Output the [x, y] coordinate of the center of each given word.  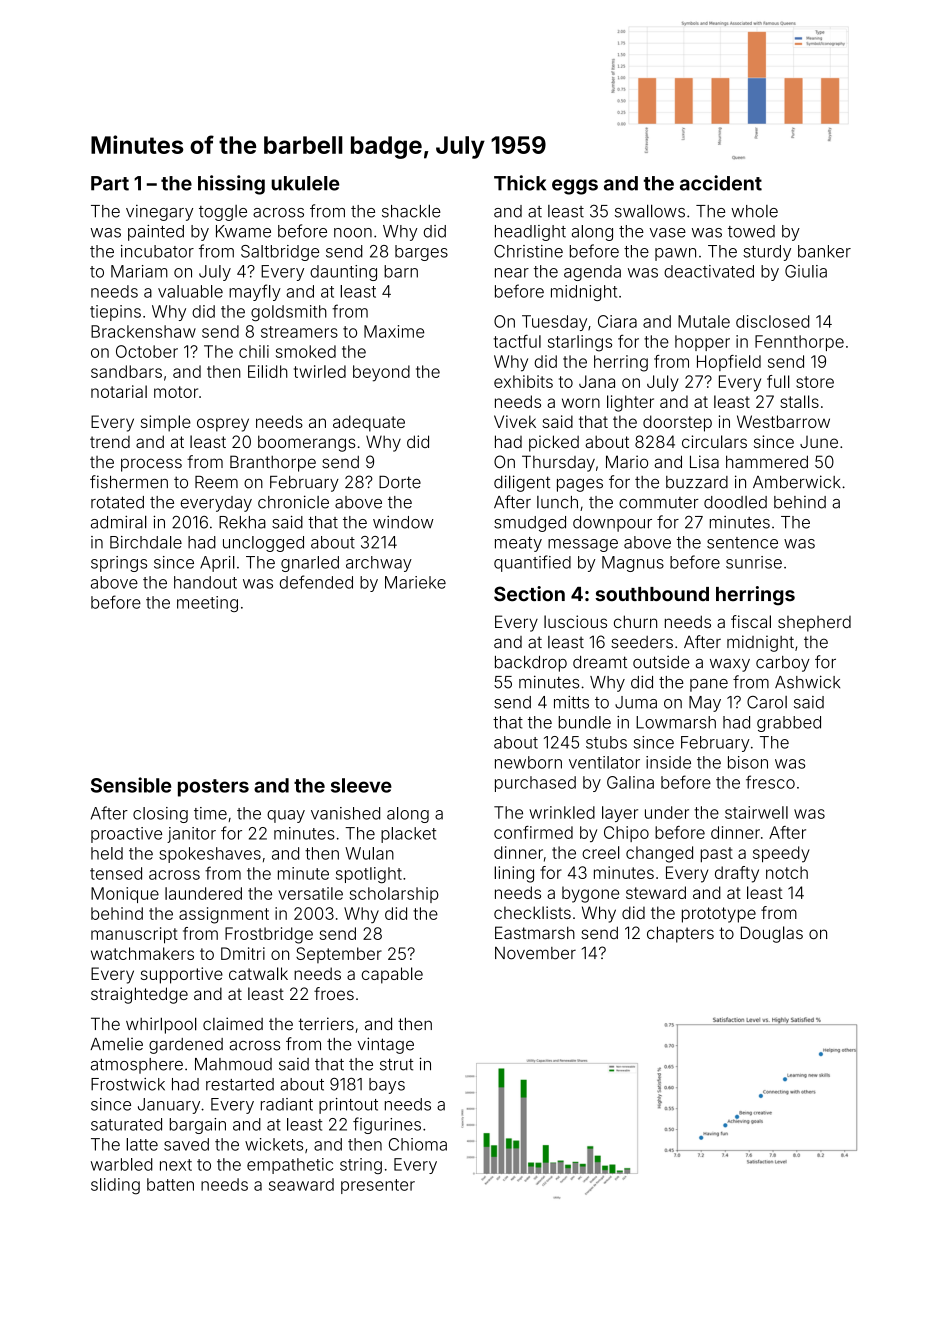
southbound [652, 594]
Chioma [418, 1144]
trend [110, 442]
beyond [381, 373]
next [176, 1165]
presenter [378, 1186]
